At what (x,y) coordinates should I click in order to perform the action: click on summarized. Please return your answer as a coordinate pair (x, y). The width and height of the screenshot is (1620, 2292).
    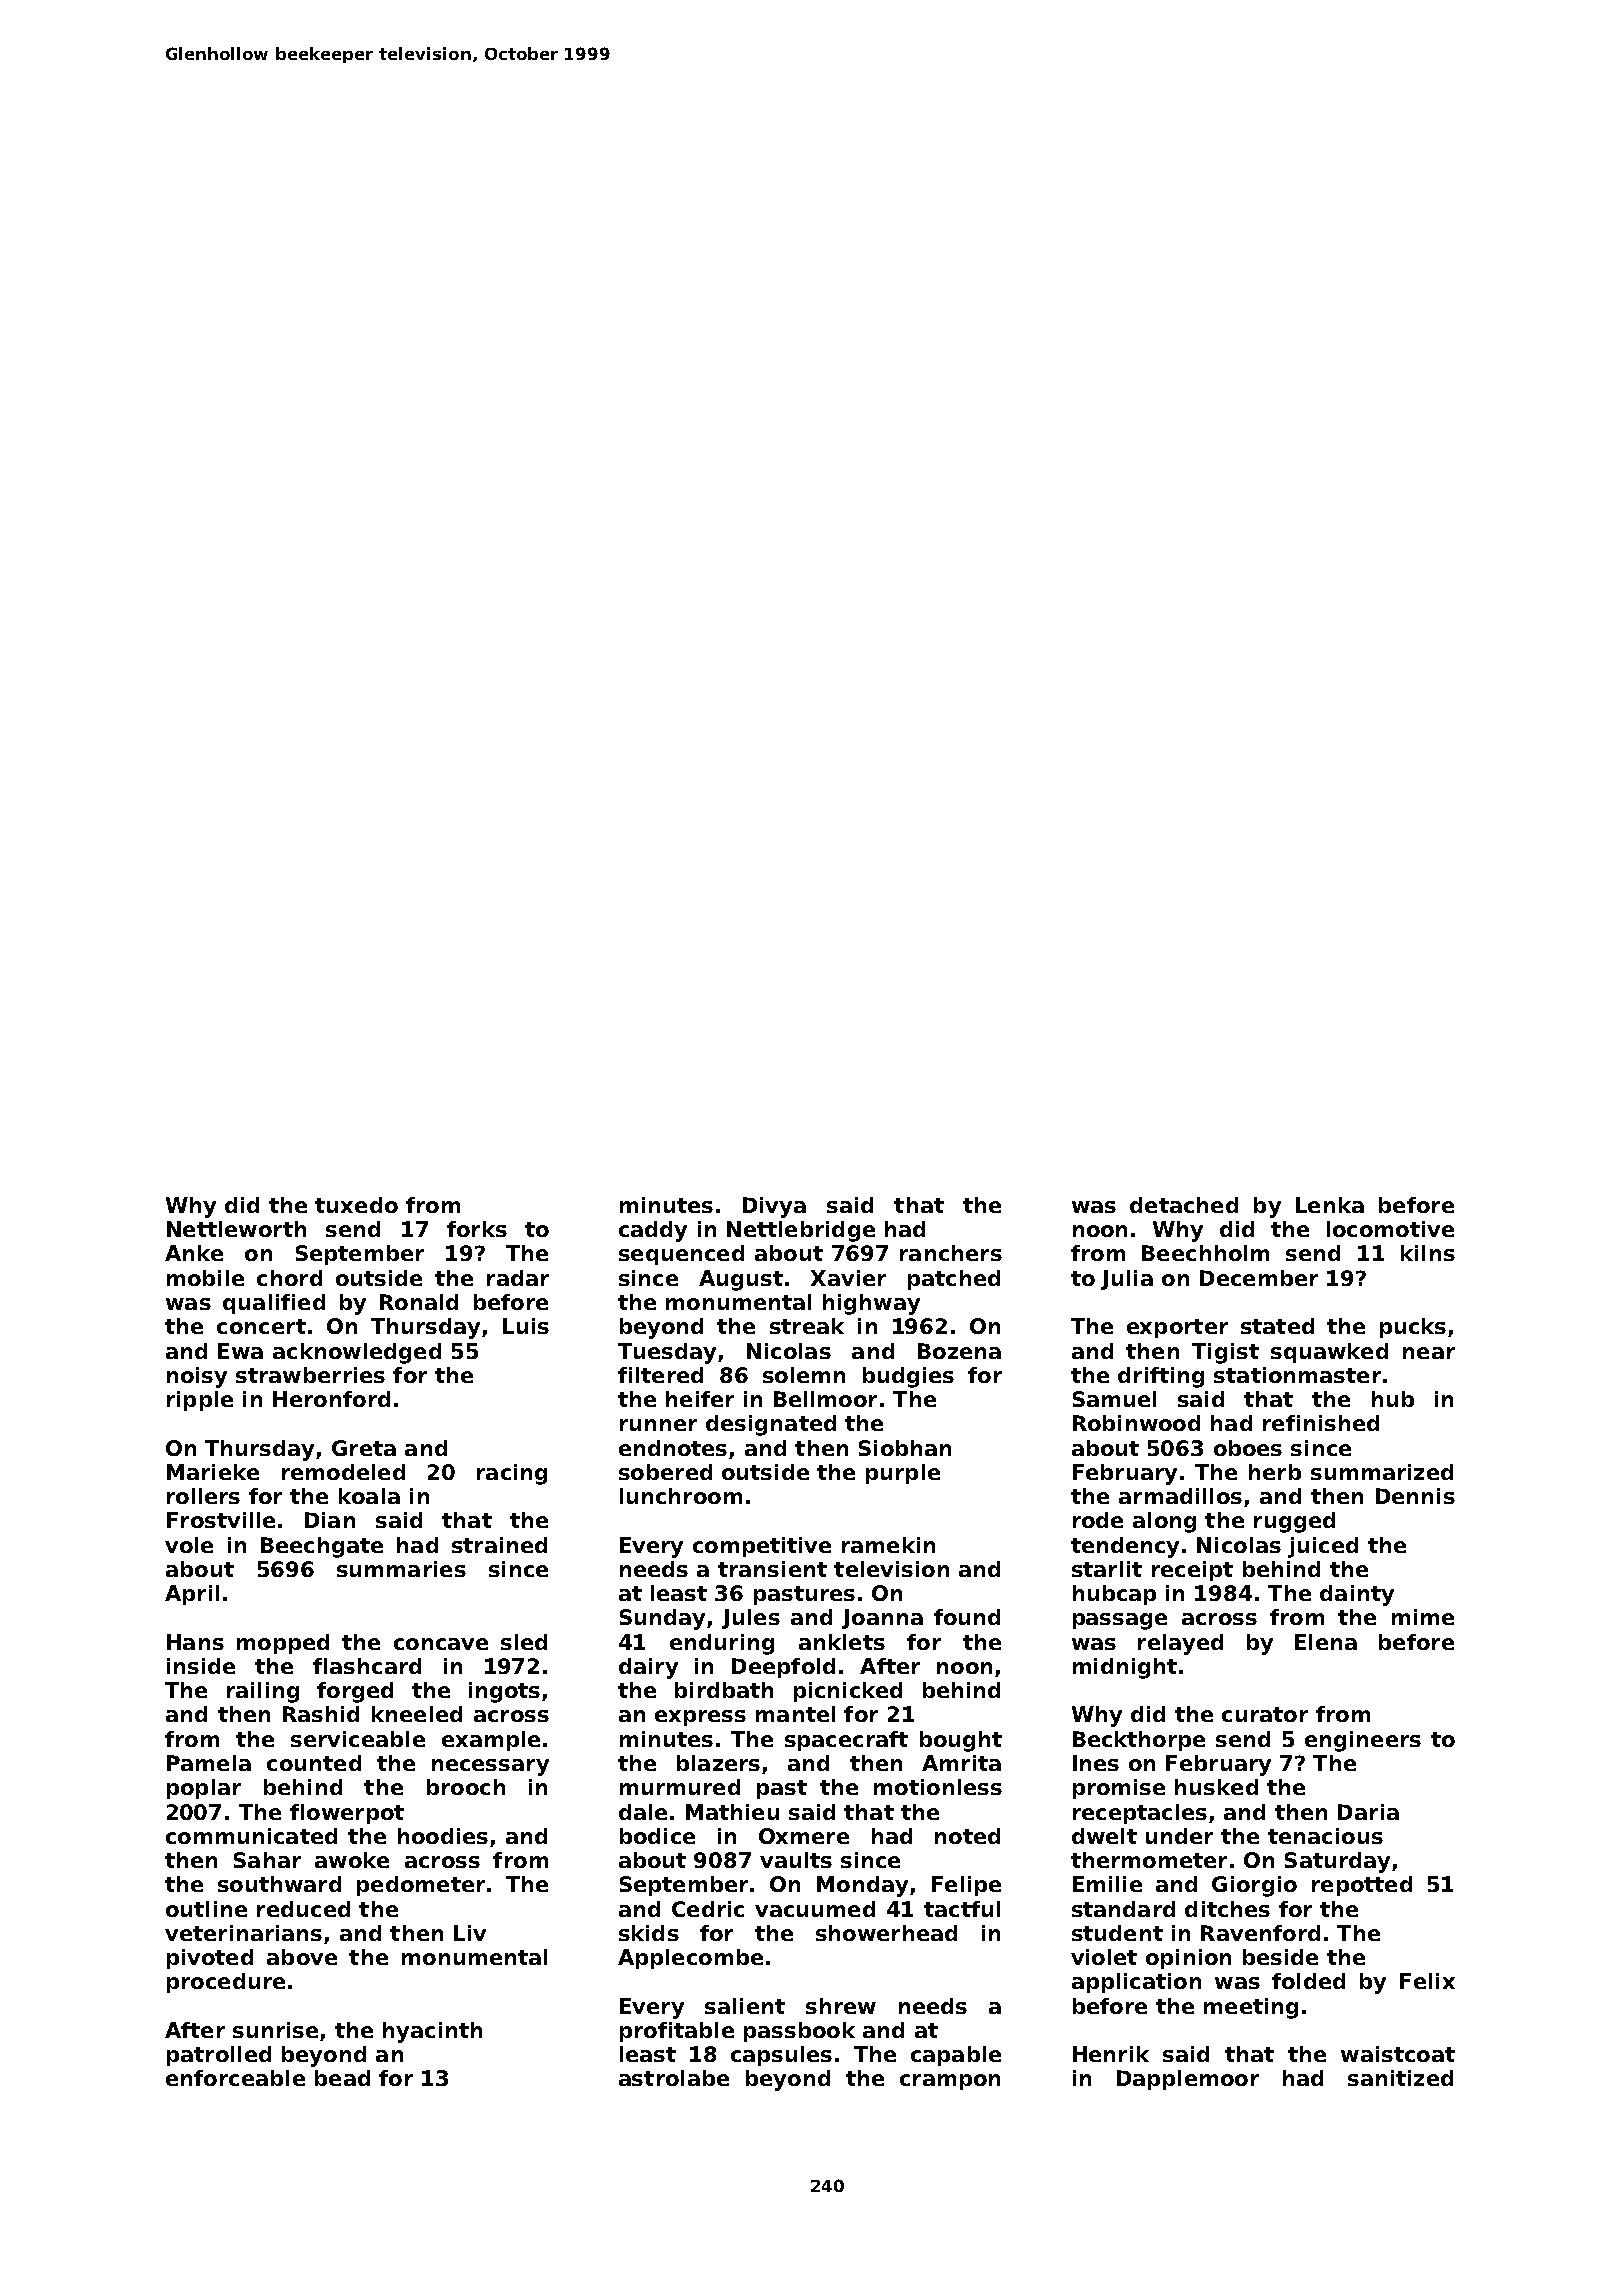
    Looking at the image, I should click on (1382, 1472).
